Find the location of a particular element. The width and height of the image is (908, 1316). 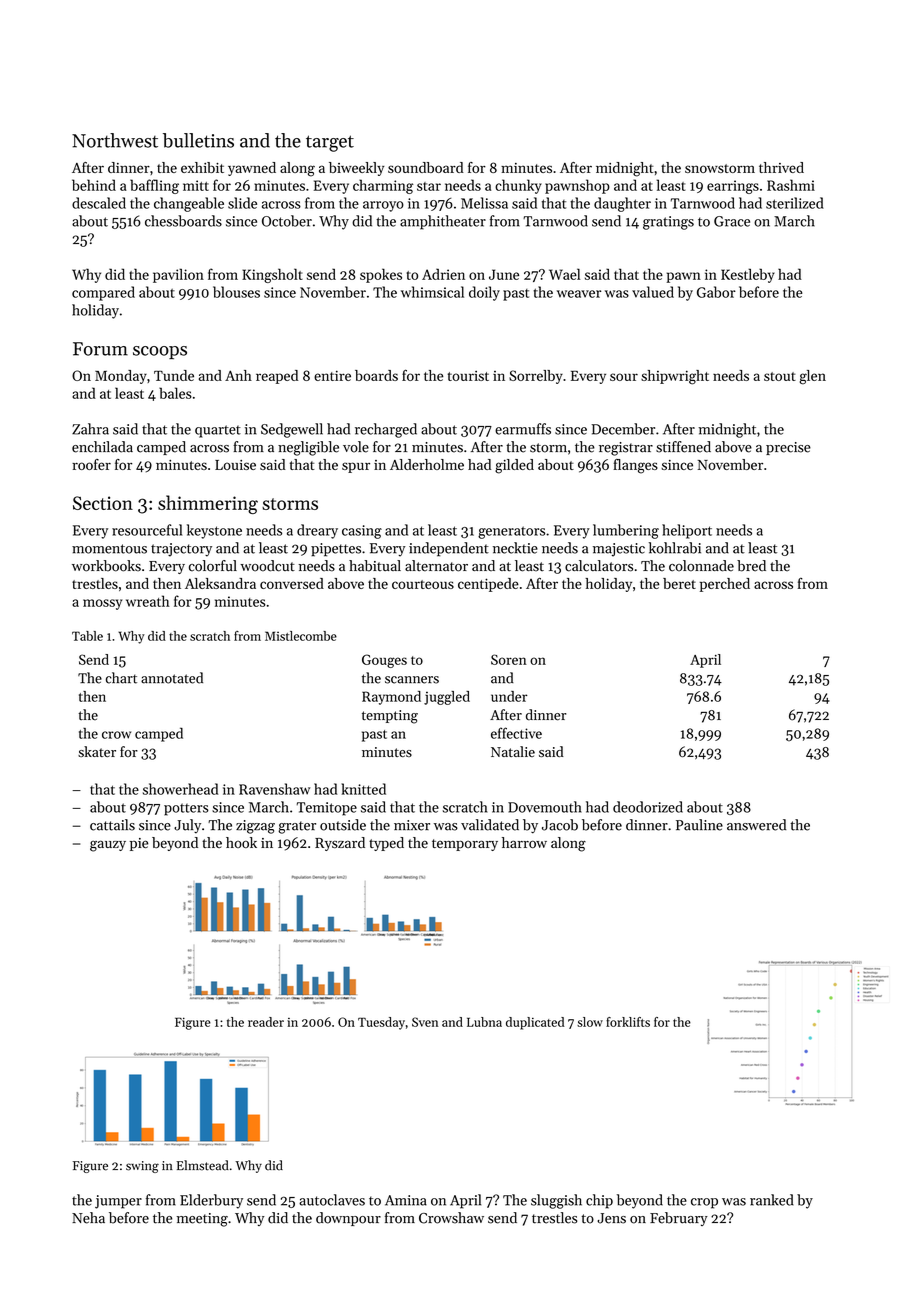

calculators is located at coordinates (599, 566).
